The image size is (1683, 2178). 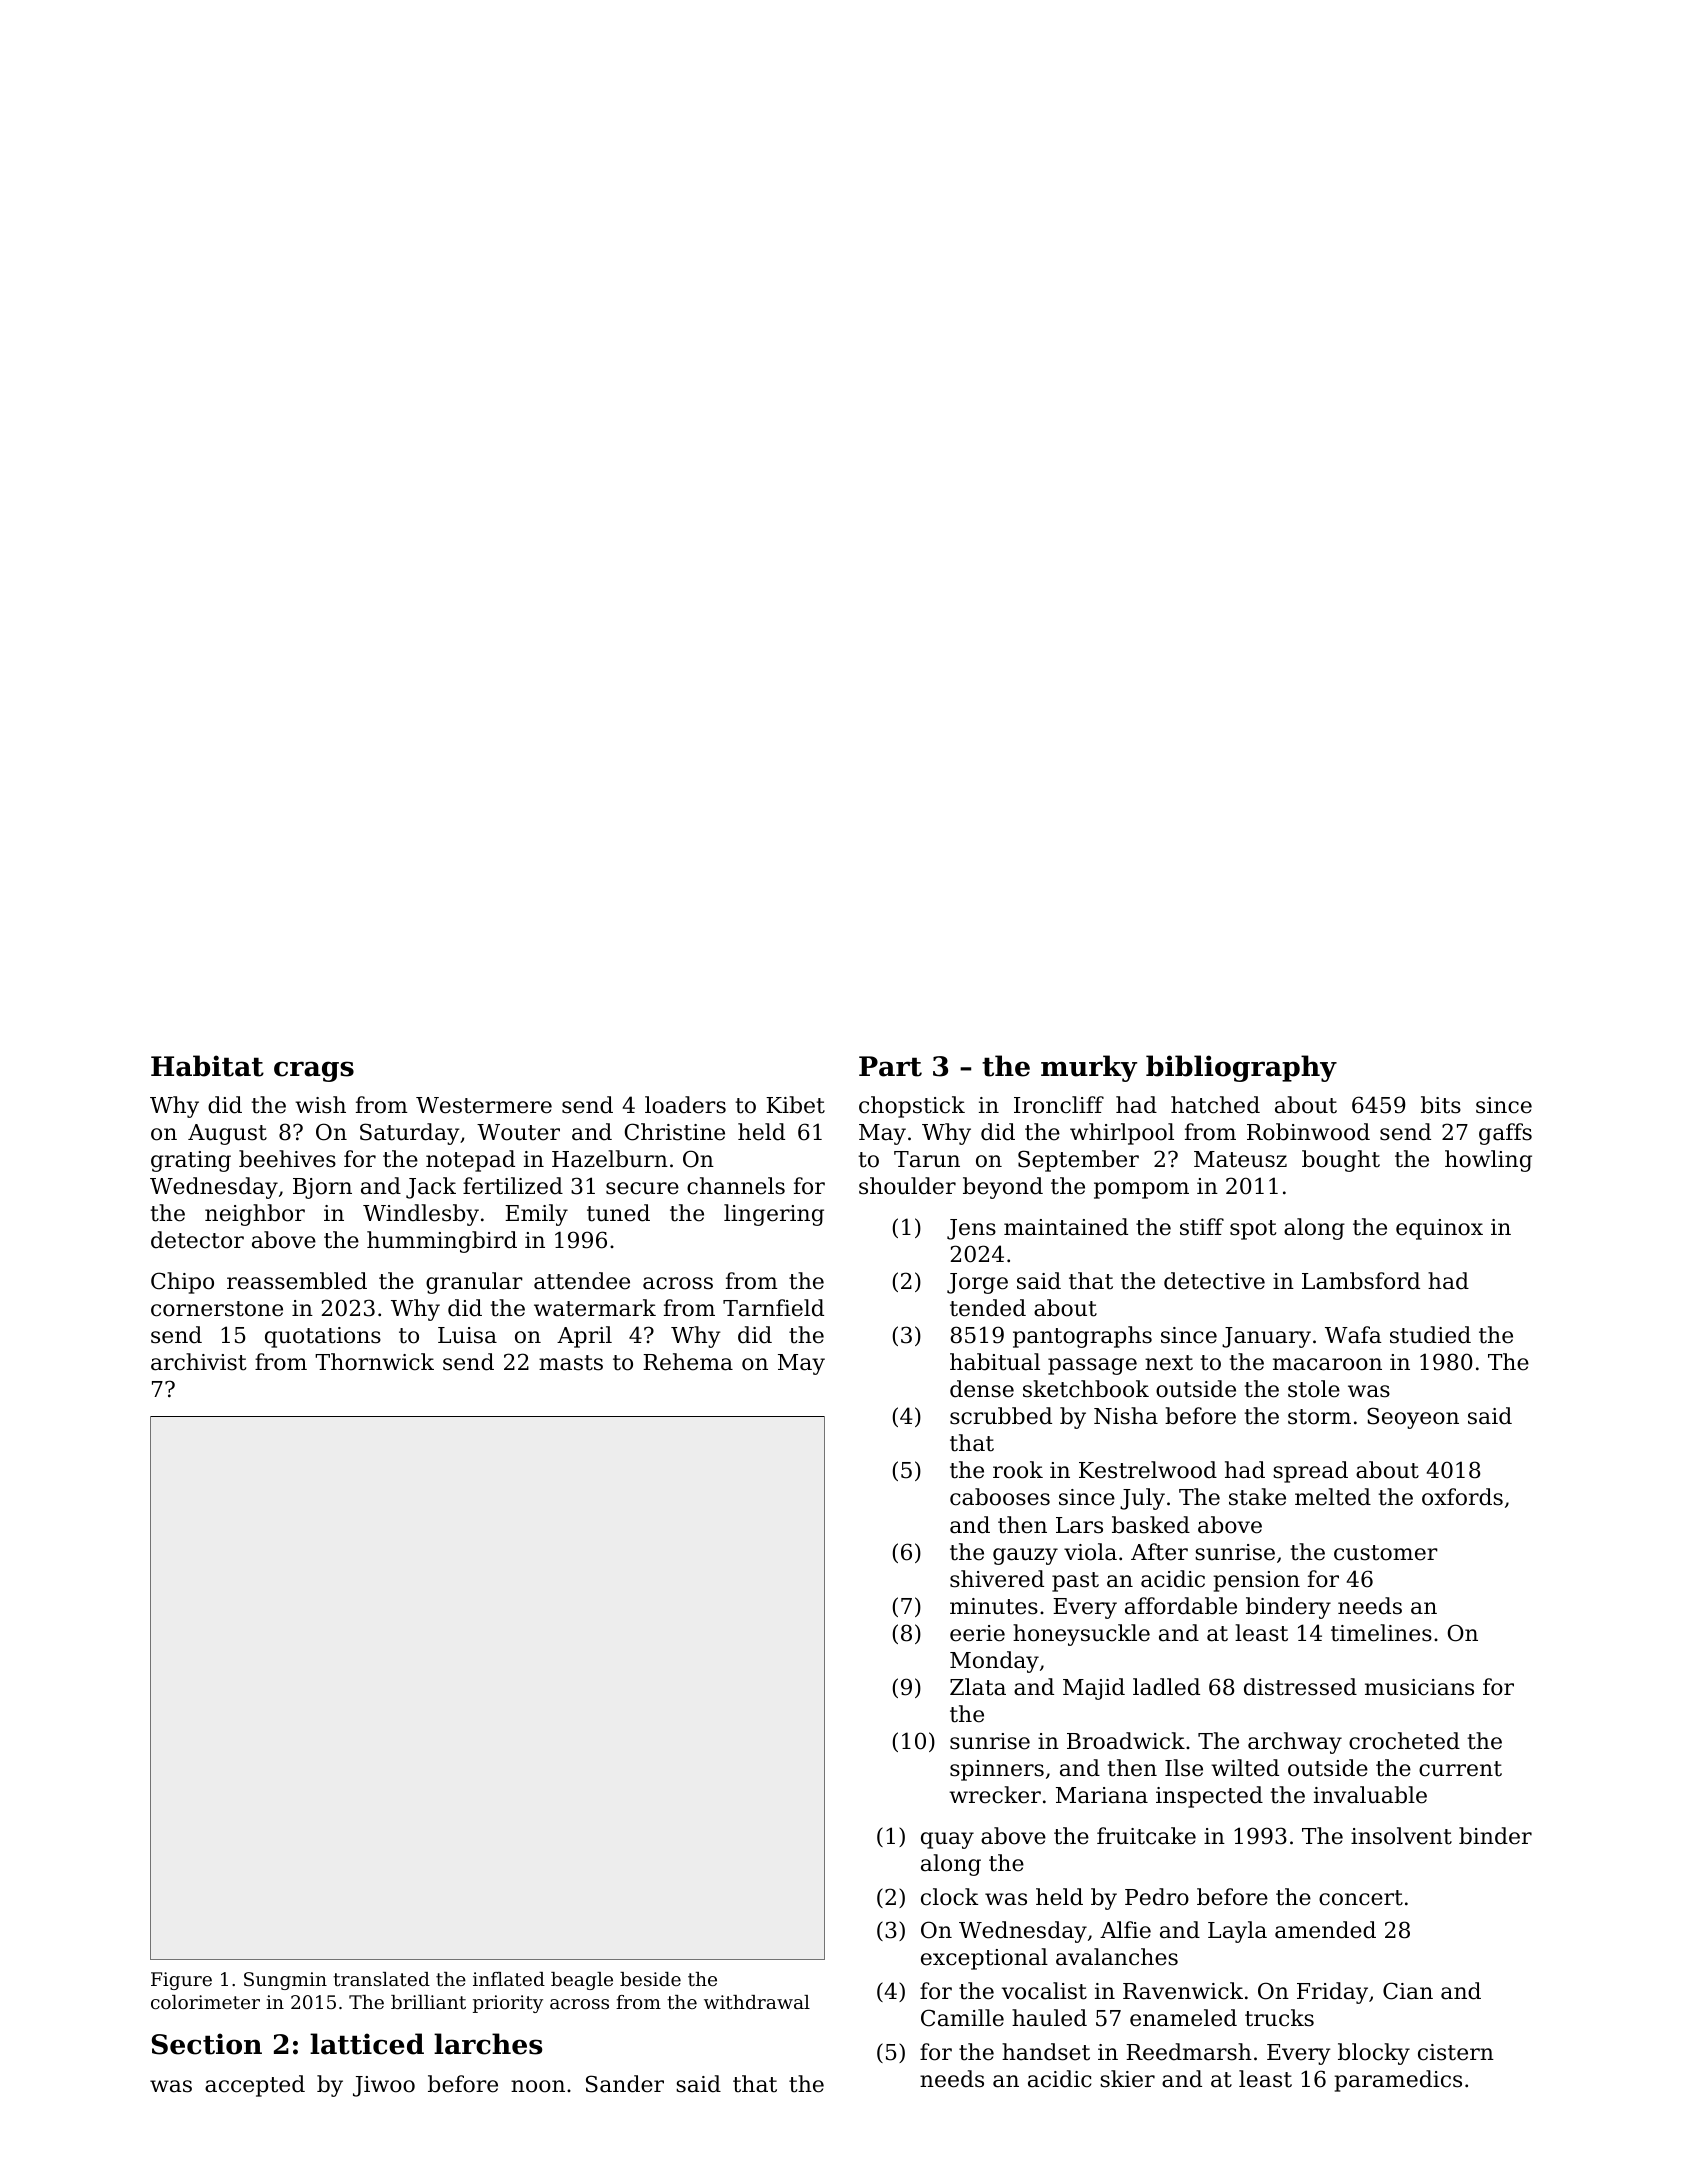 I want to click on eerie, so click(x=977, y=1633).
